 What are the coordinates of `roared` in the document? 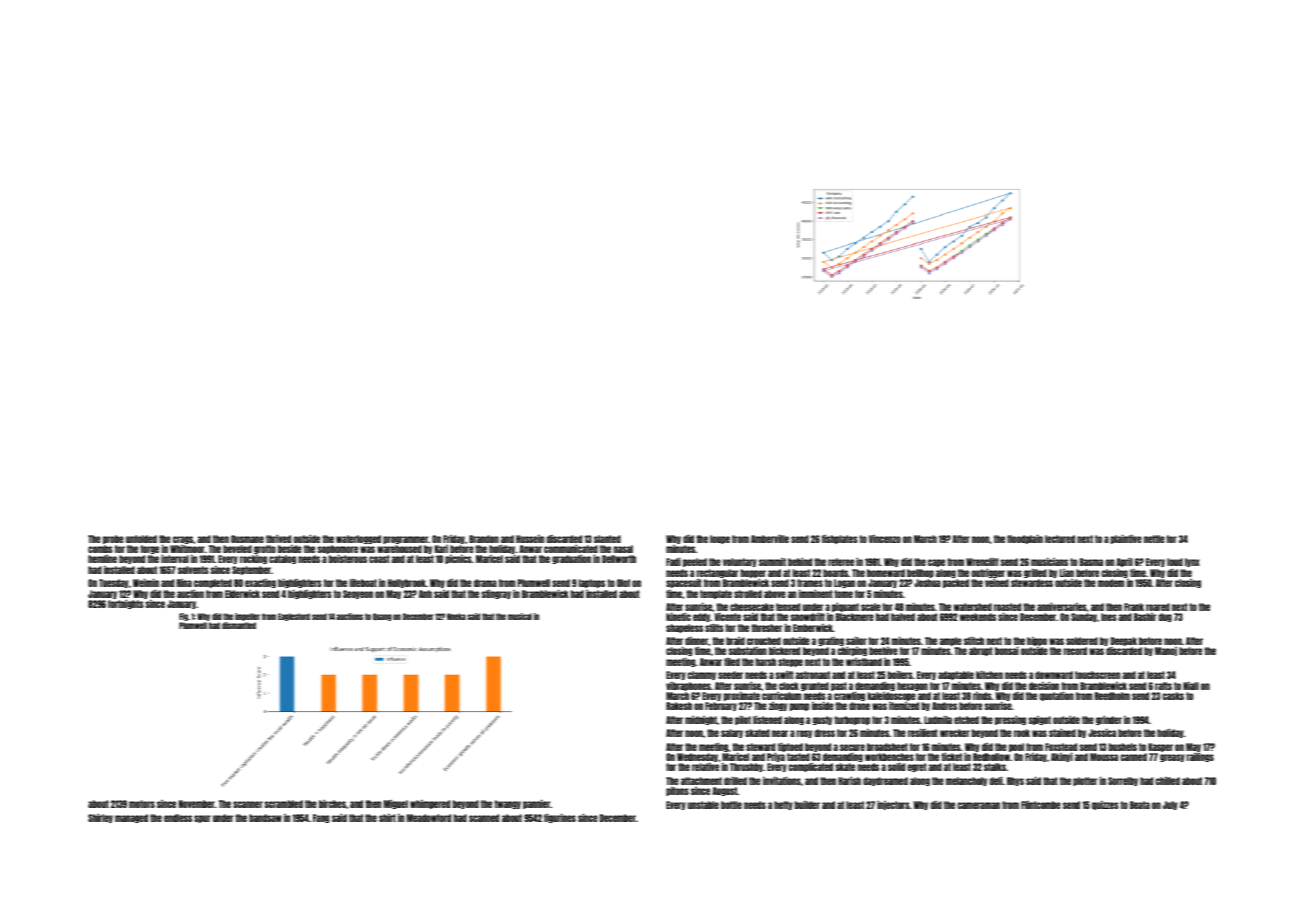 It's located at (1158, 607).
